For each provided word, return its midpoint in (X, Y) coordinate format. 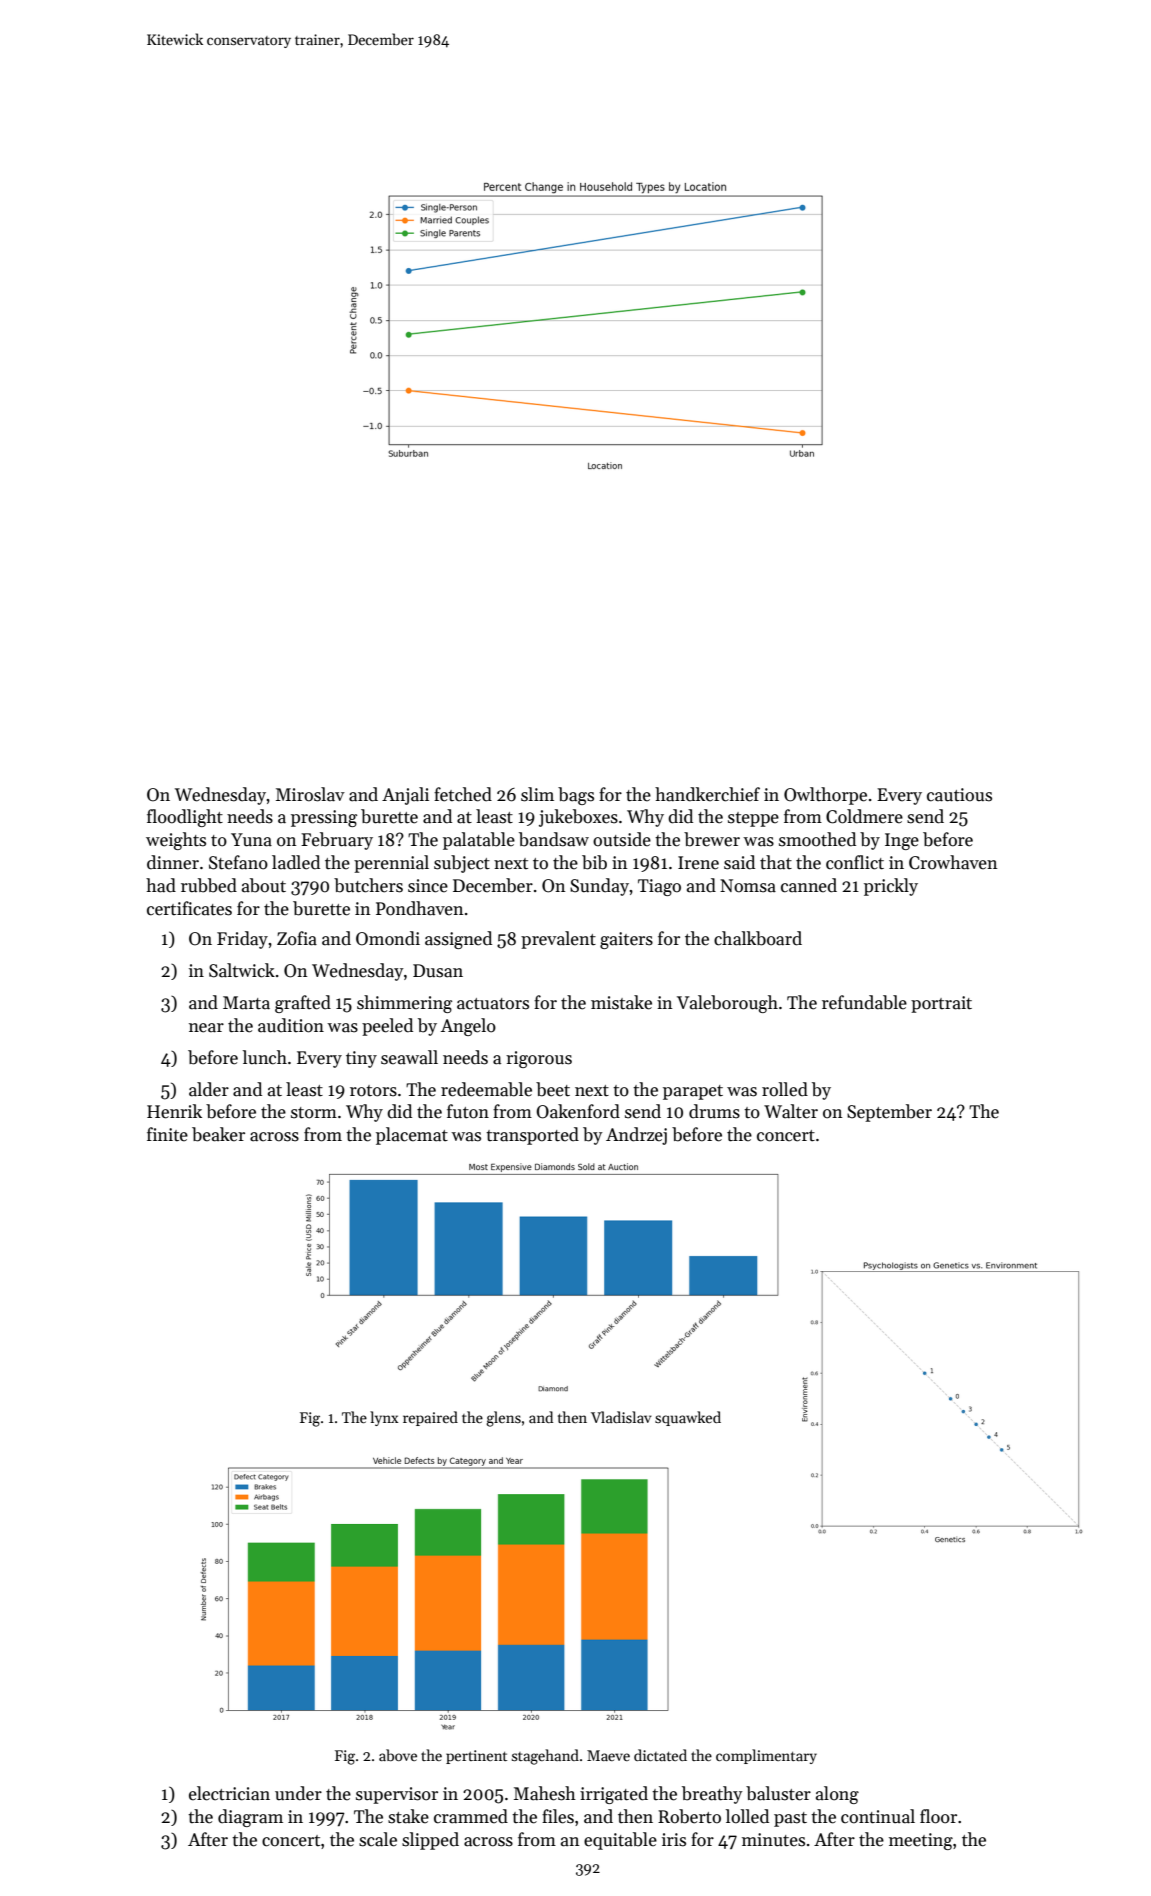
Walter (791, 1111)
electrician (229, 1793)
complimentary (766, 1756)
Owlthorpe (825, 796)
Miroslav (310, 794)
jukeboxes (578, 818)
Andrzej (636, 1136)
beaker (218, 1134)
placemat (412, 1136)
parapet (693, 1092)
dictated (660, 1755)
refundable (864, 1002)
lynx (384, 1418)
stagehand (545, 1757)
